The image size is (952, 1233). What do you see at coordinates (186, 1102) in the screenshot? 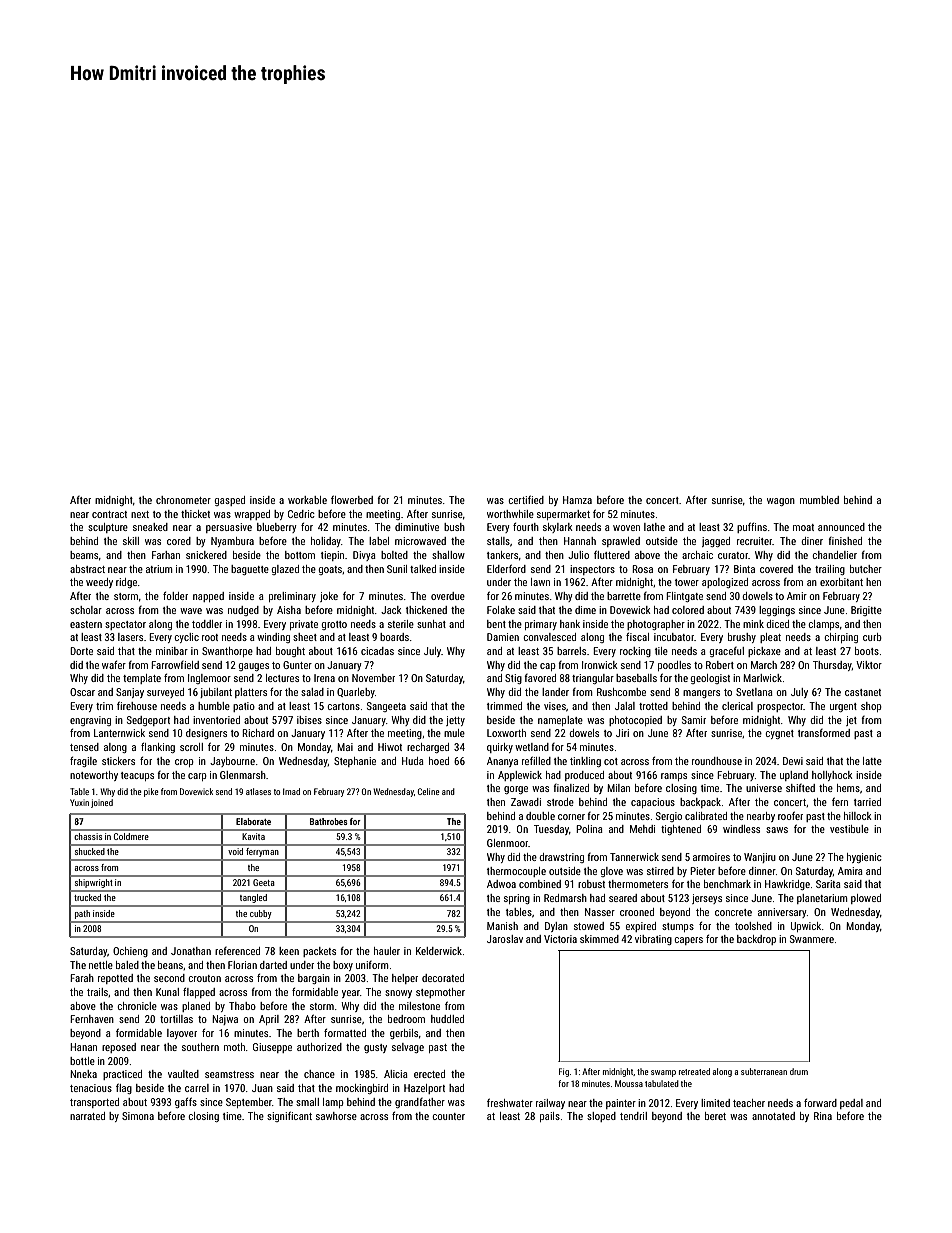
I see `gaffs` at bounding box center [186, 1102].
